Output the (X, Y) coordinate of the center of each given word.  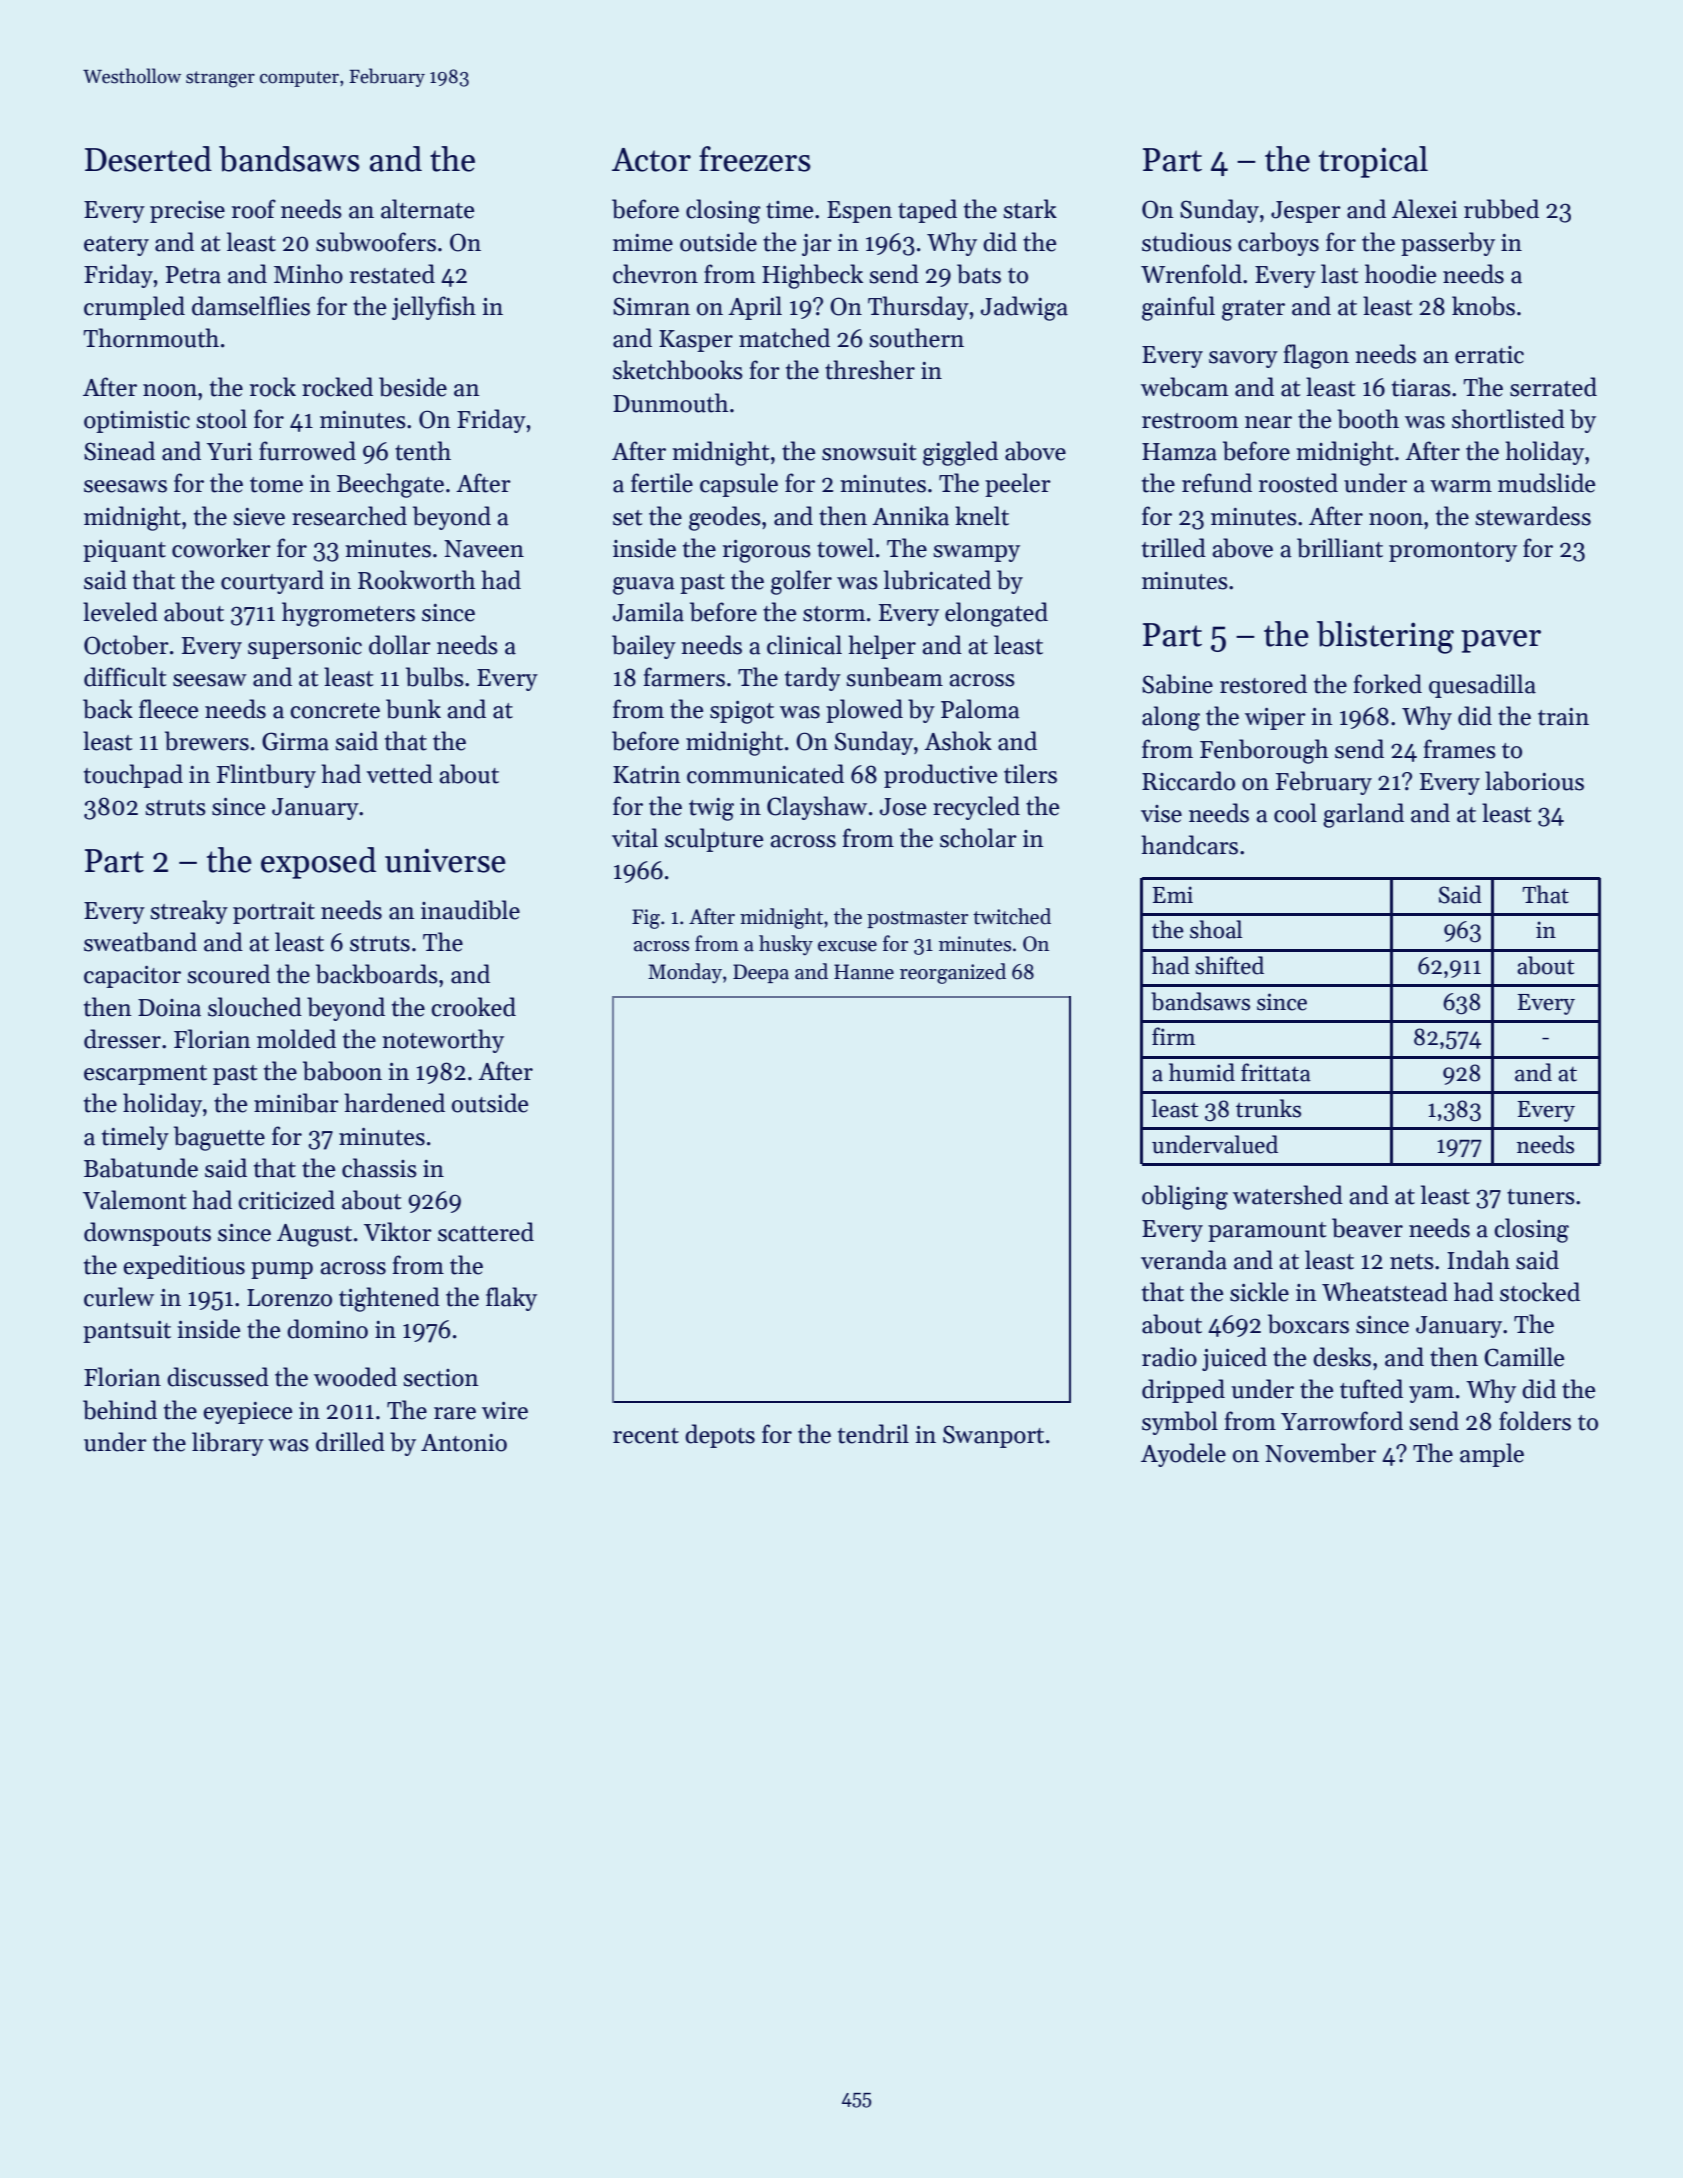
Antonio (464, 1443)
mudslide (1546, 483)
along (1171, 718)
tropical (1373, 162)
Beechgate (390, 485)
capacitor (132, 977)
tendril (873, 1434)
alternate (427, 209)
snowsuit (869, 452)
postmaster (917, 919)
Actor (651, 160)
